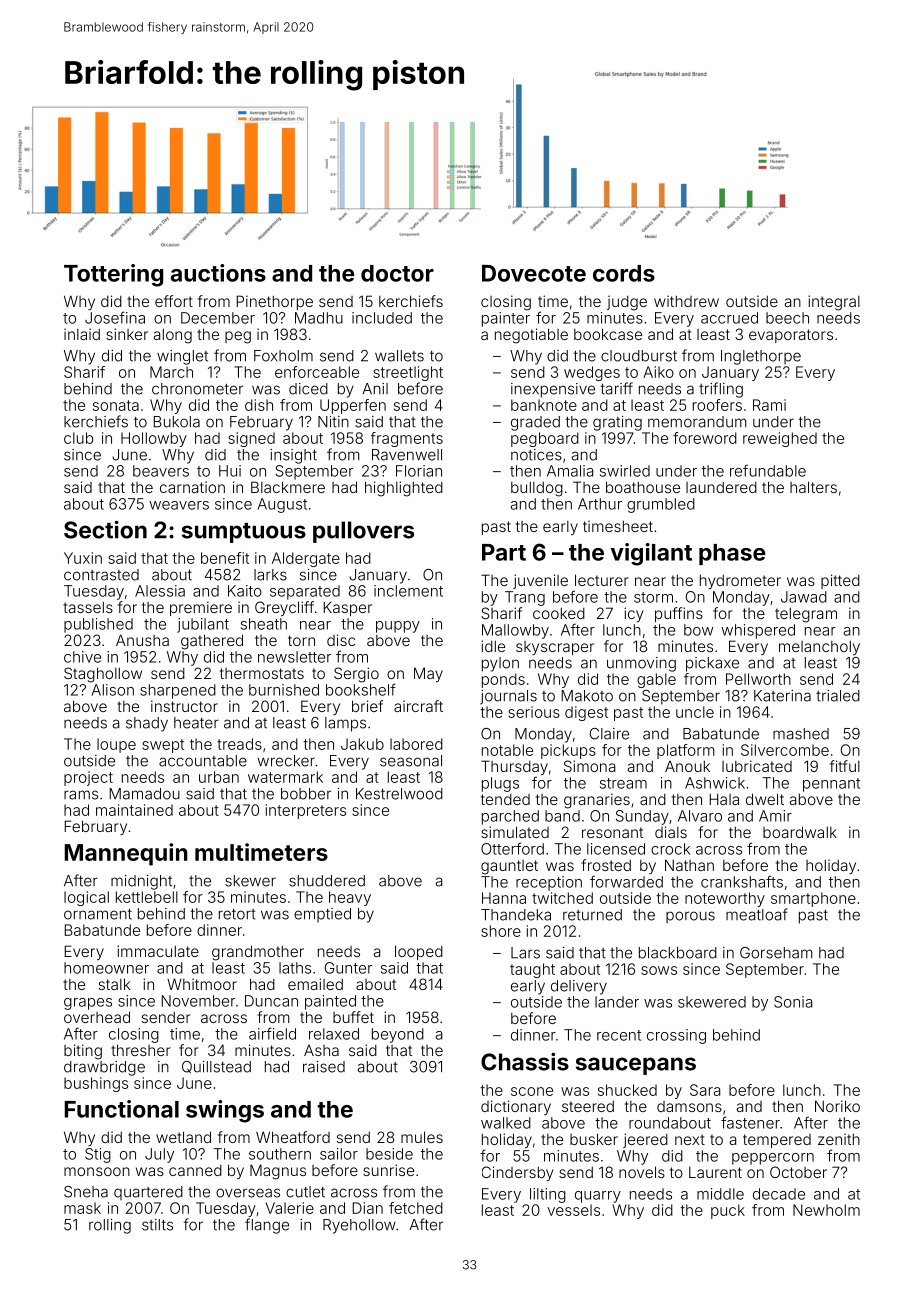  Describe the element at coordinates (367, 706) in the screenshot. I see `brief` at that location.
